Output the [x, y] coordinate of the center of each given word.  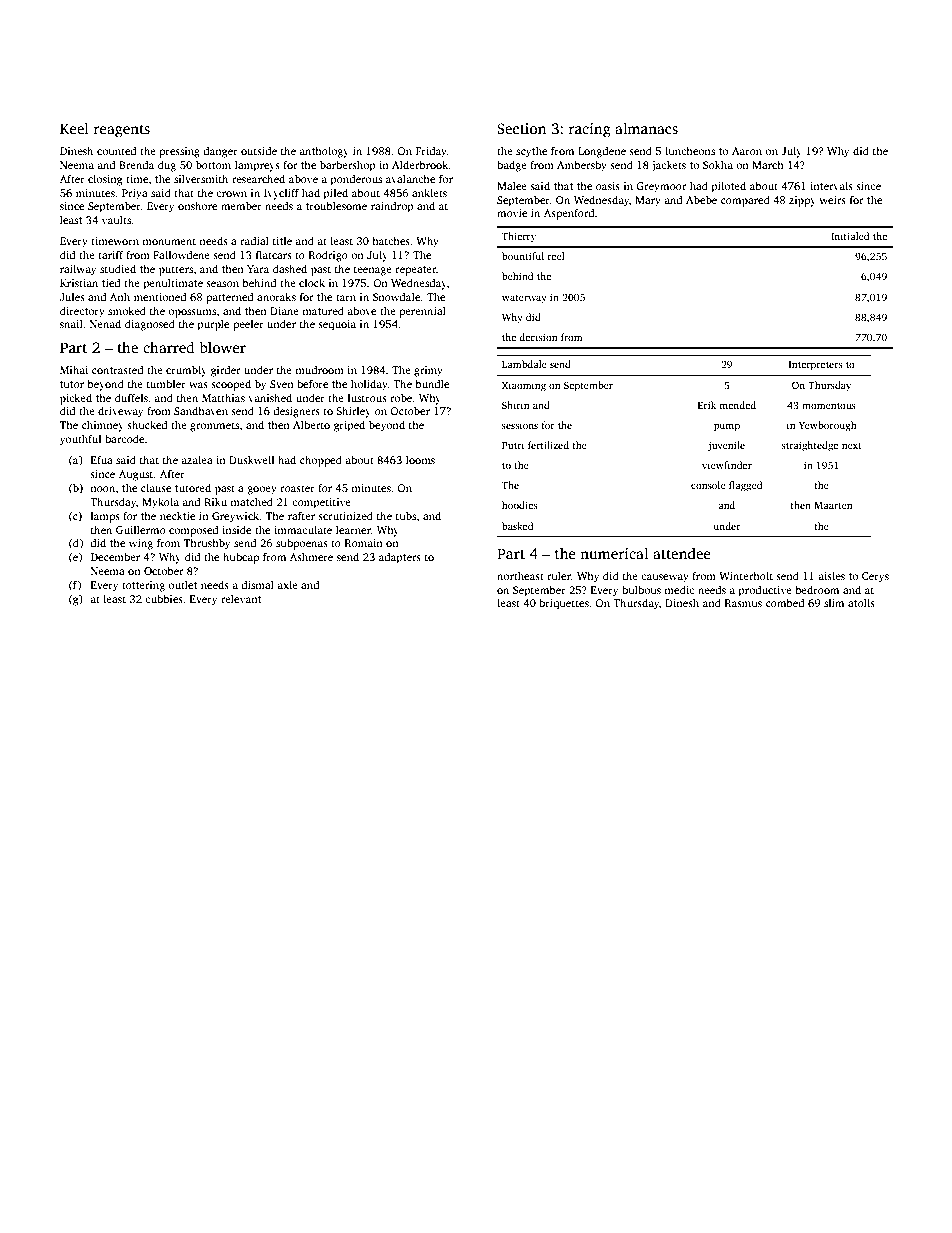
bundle [432, 383]
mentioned [160, 296]
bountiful [523, 256]
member [241, 205]
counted [116, 150]
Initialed [850, 236]
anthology [324, 152]
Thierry [519, 237]
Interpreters [815, 366]
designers [296, 412]
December [115, 556]
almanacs [646, 128]
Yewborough [828, 426]
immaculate [303, 529]
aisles [831, 575]
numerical [614, 553]
